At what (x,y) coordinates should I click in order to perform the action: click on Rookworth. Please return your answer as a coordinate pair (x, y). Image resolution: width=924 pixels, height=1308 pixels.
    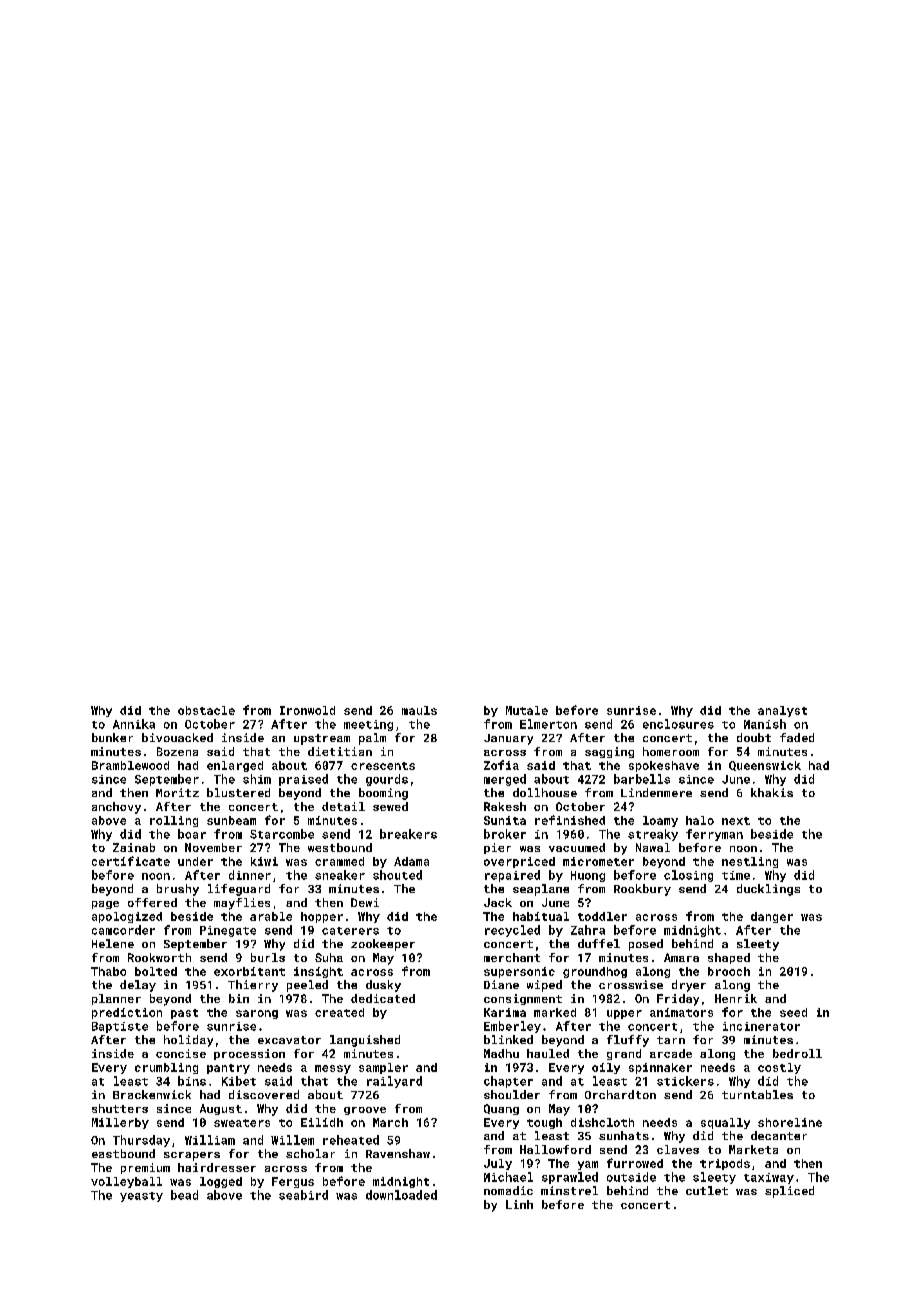
    Looking at the image, I should click on (159, 957).
